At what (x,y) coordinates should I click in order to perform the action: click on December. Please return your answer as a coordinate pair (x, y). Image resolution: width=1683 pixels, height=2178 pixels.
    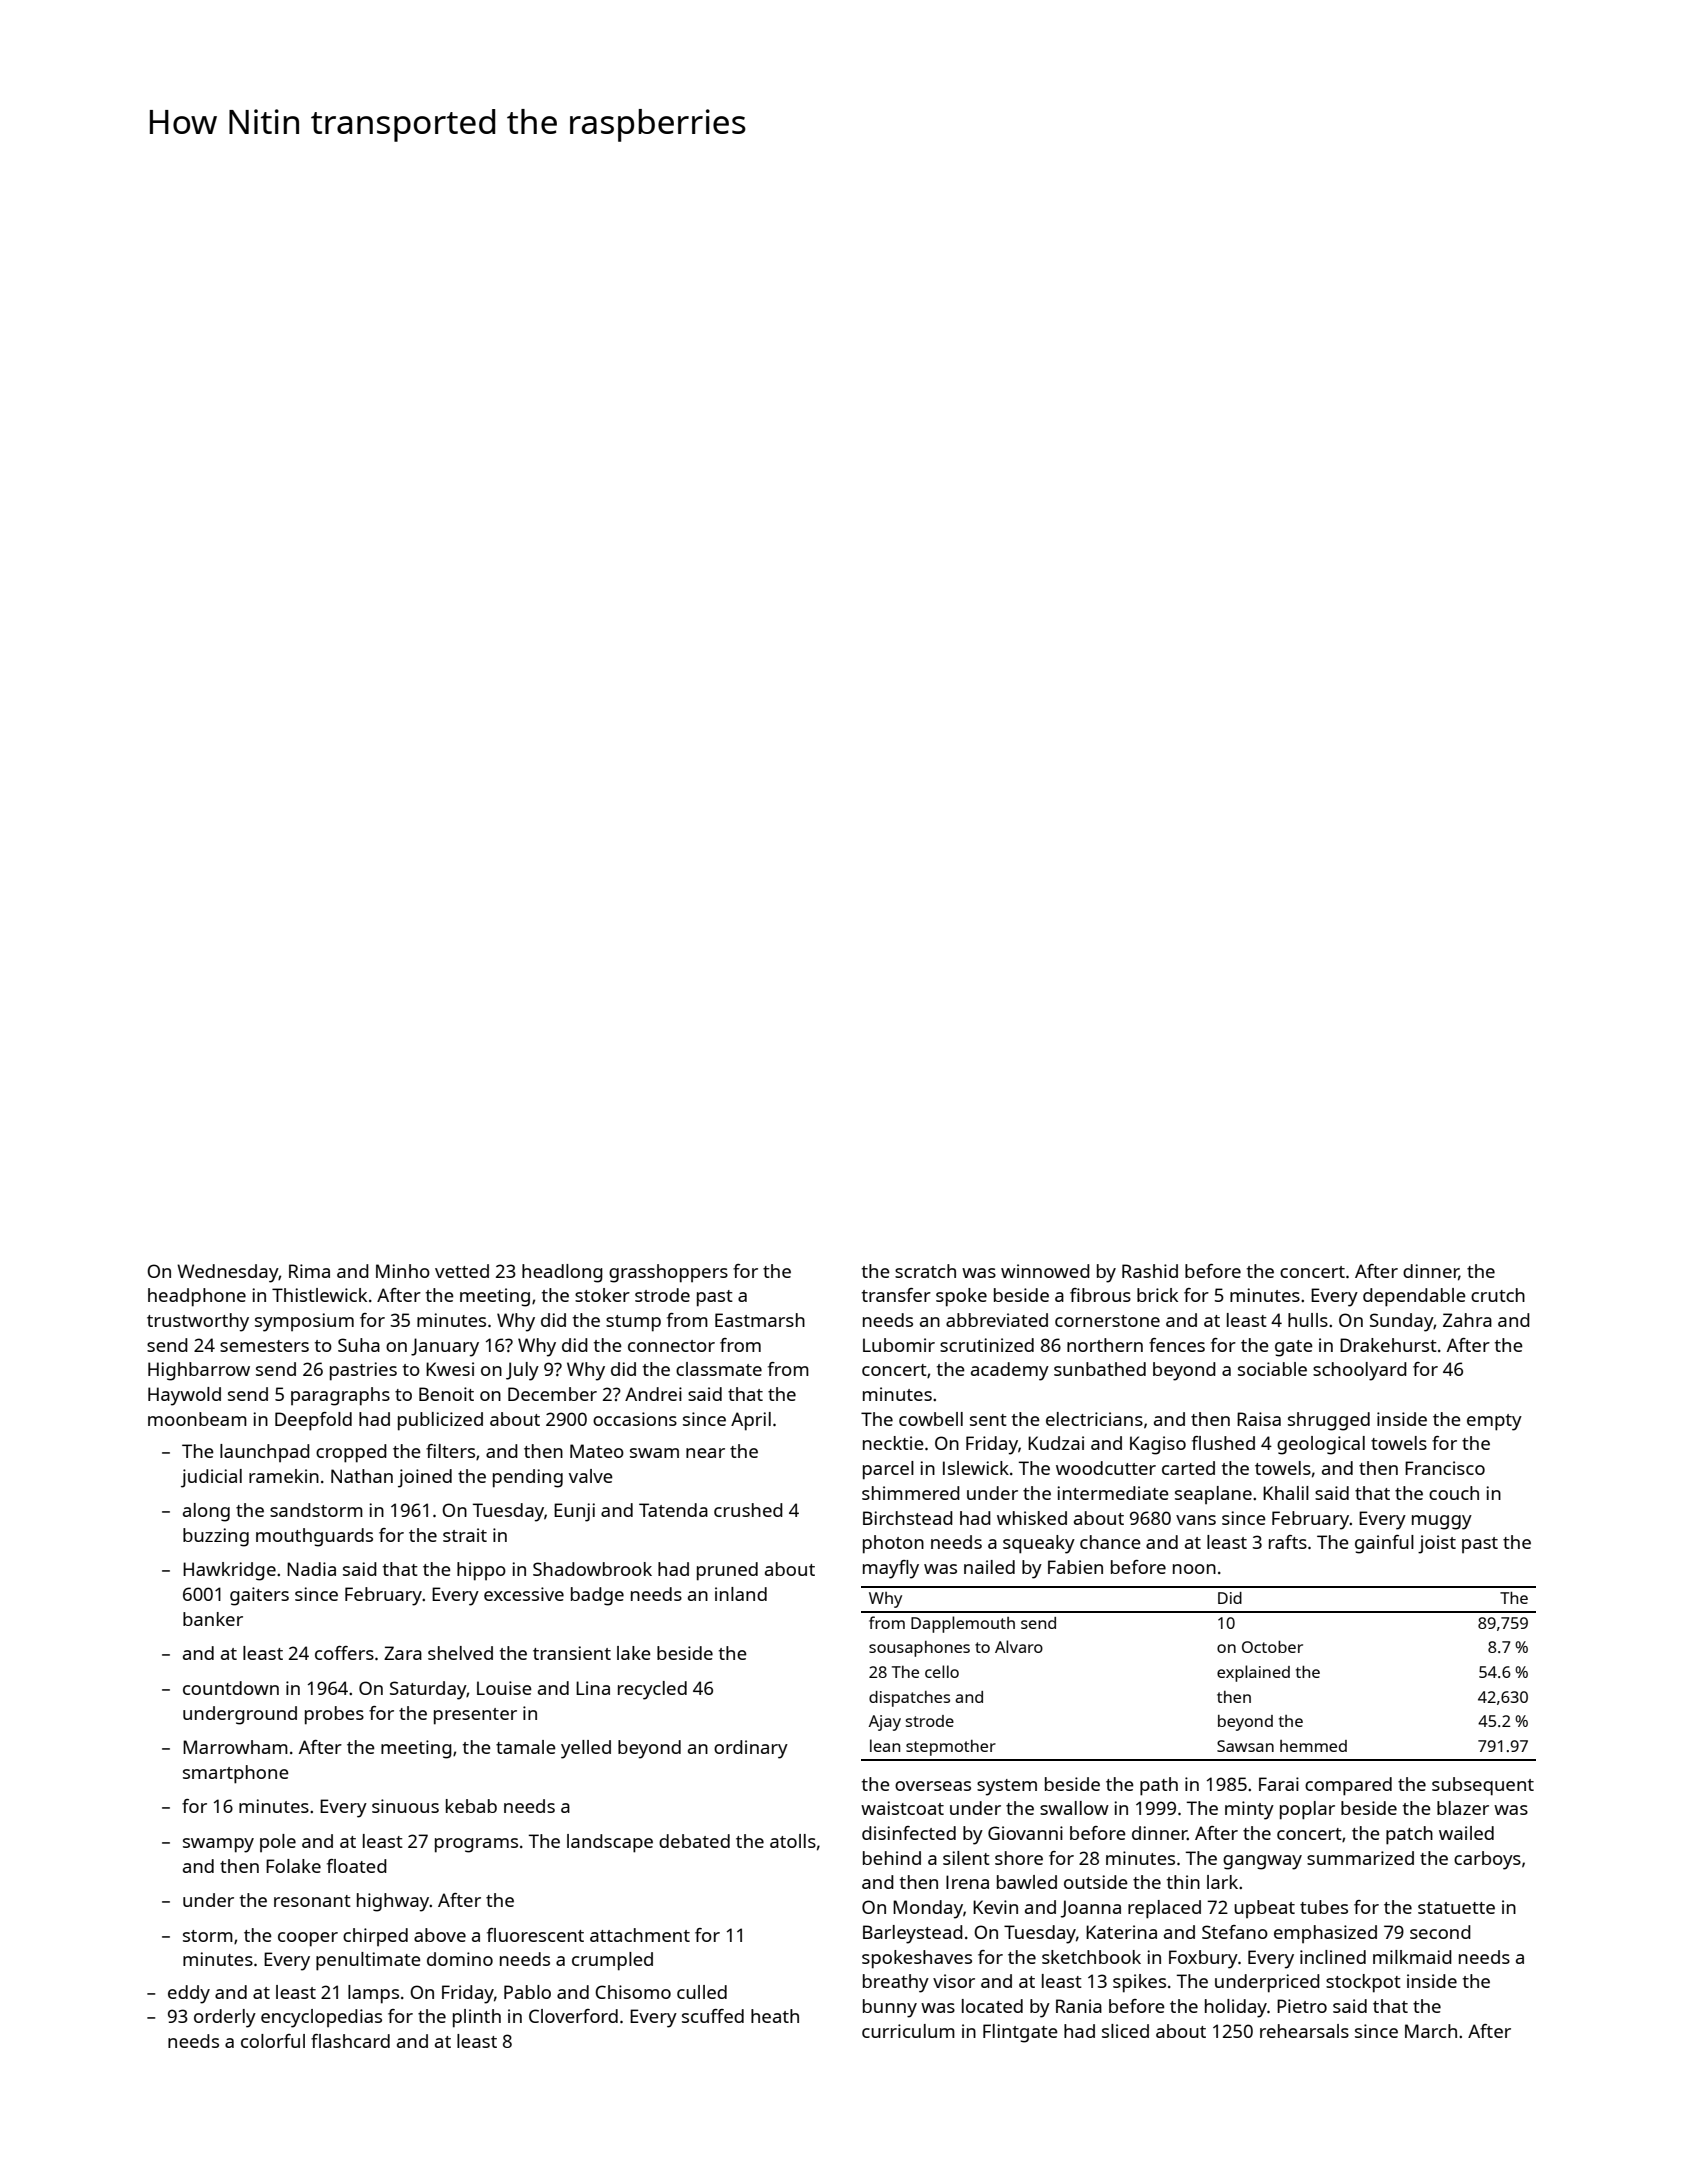
    Looking at the image, I should click on (552, 1394).
